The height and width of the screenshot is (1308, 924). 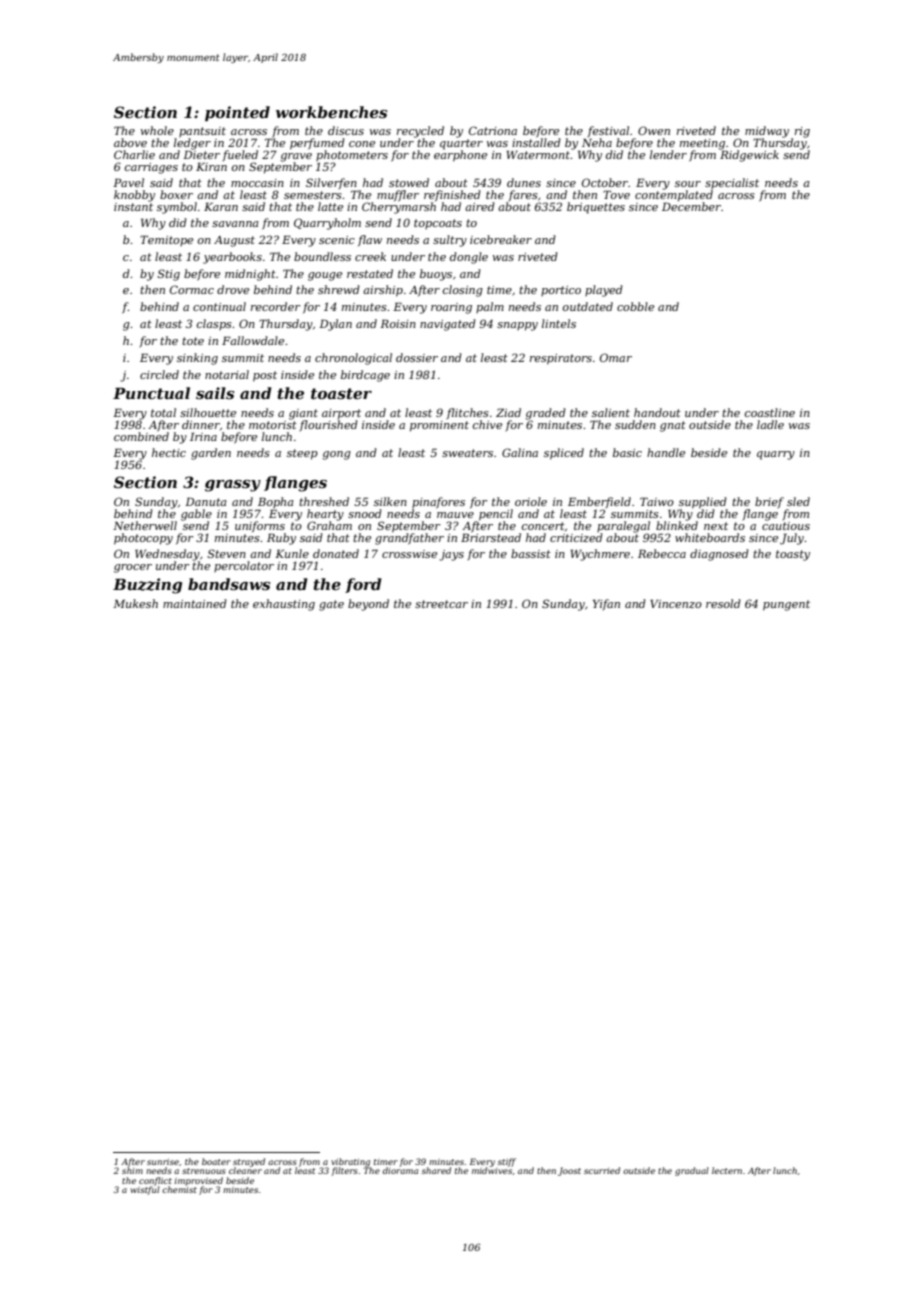 What do you see at coordinates (163, 1162) in the screenshot?
I see `sunrise` at bounding box center [163, 1162].
